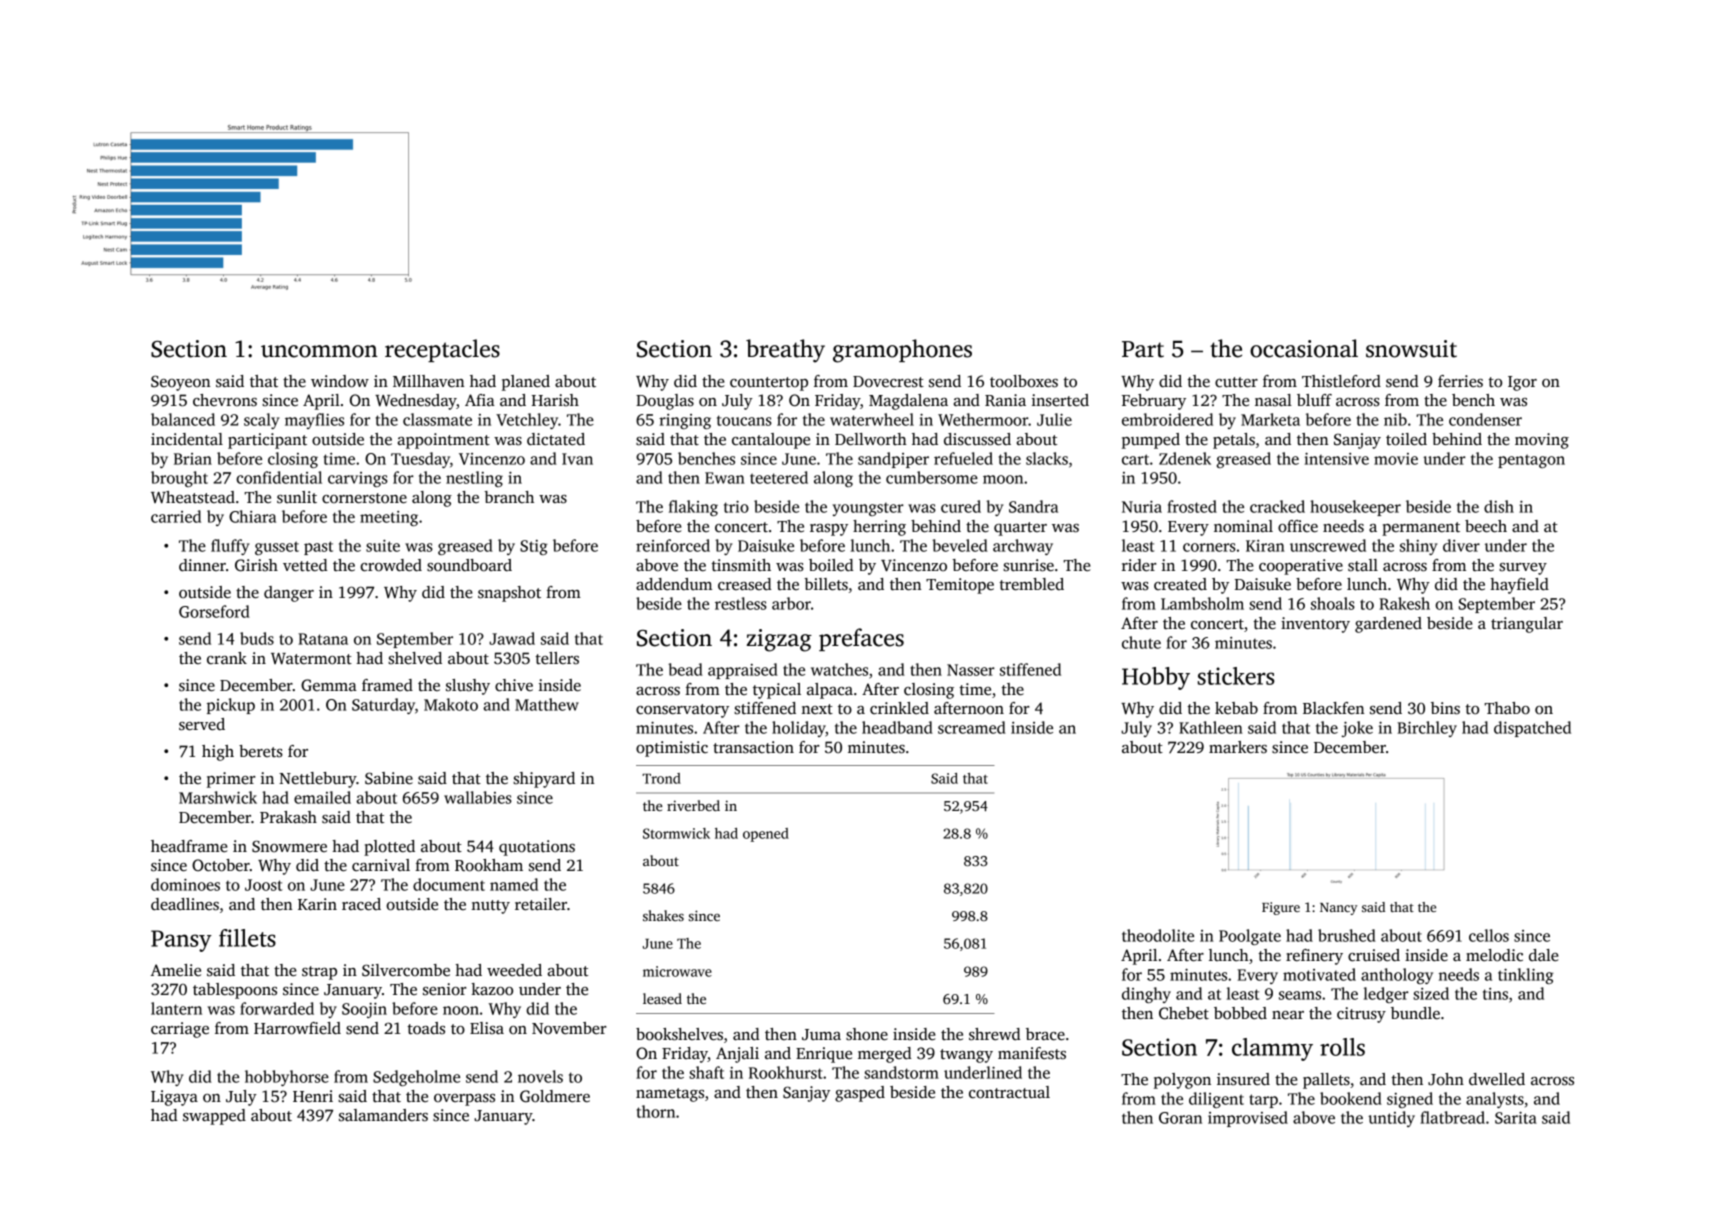  I want to click on cured, so click(961, 506).
